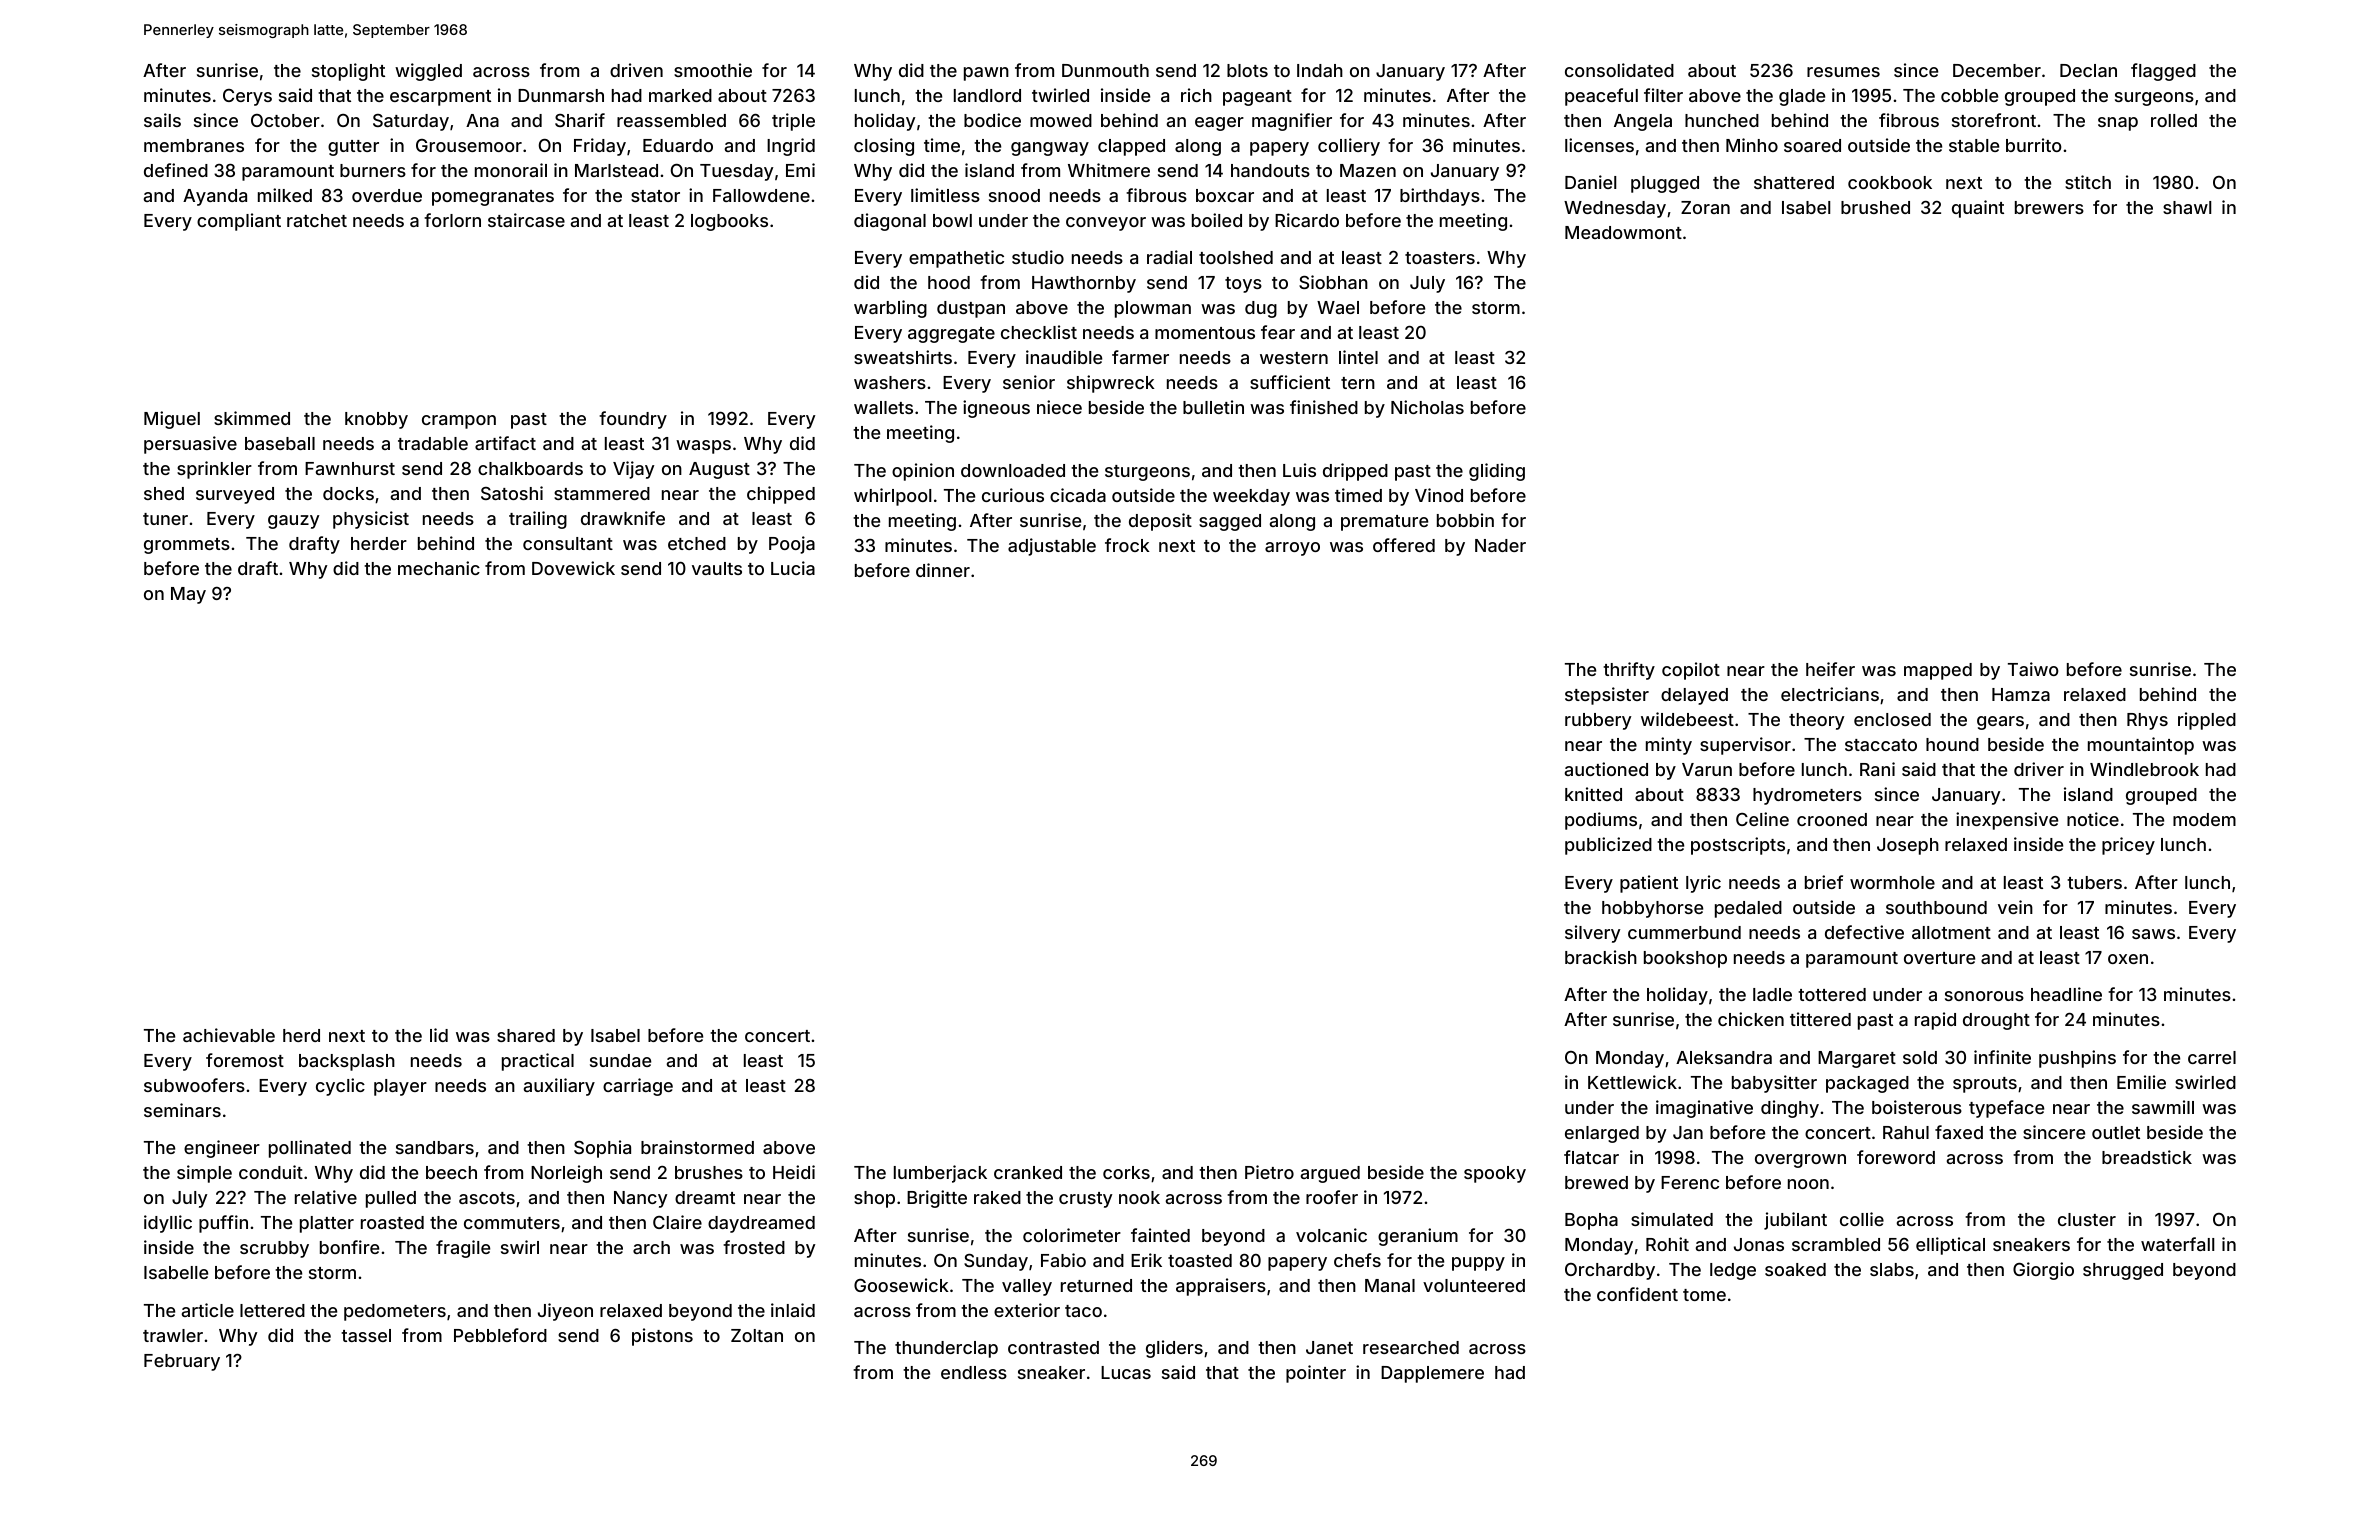 The width and height of the image is (2380, 1540). Describe the element at coordinates (1969, 95) in the image. I see `cobble` at that location.
